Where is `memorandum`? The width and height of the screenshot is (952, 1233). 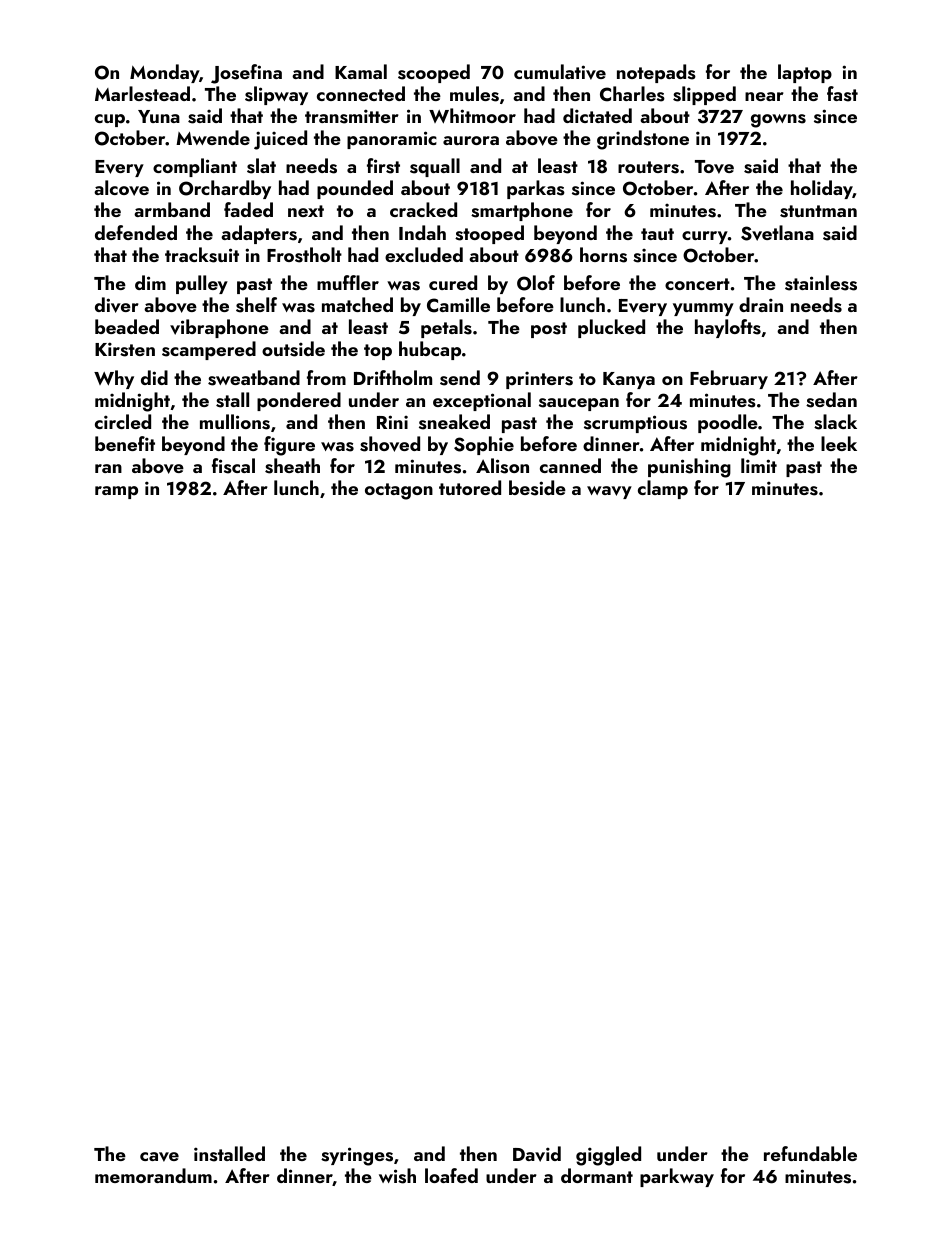 memorandum is located at coordinates (153, 1175).
